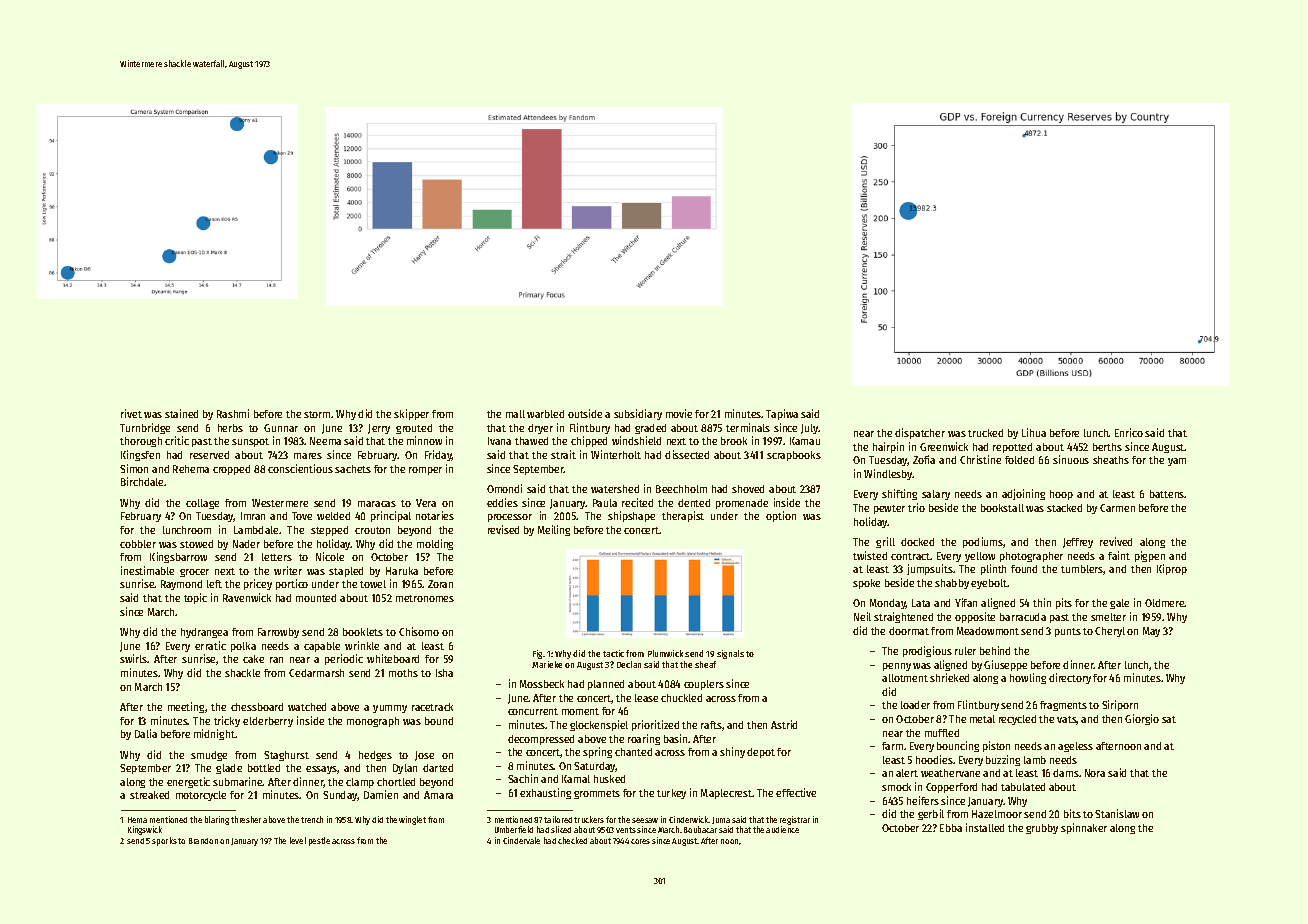  Describe the element at coordinates (138, 544) in the screenshot. I see `cobbler` at that location.
